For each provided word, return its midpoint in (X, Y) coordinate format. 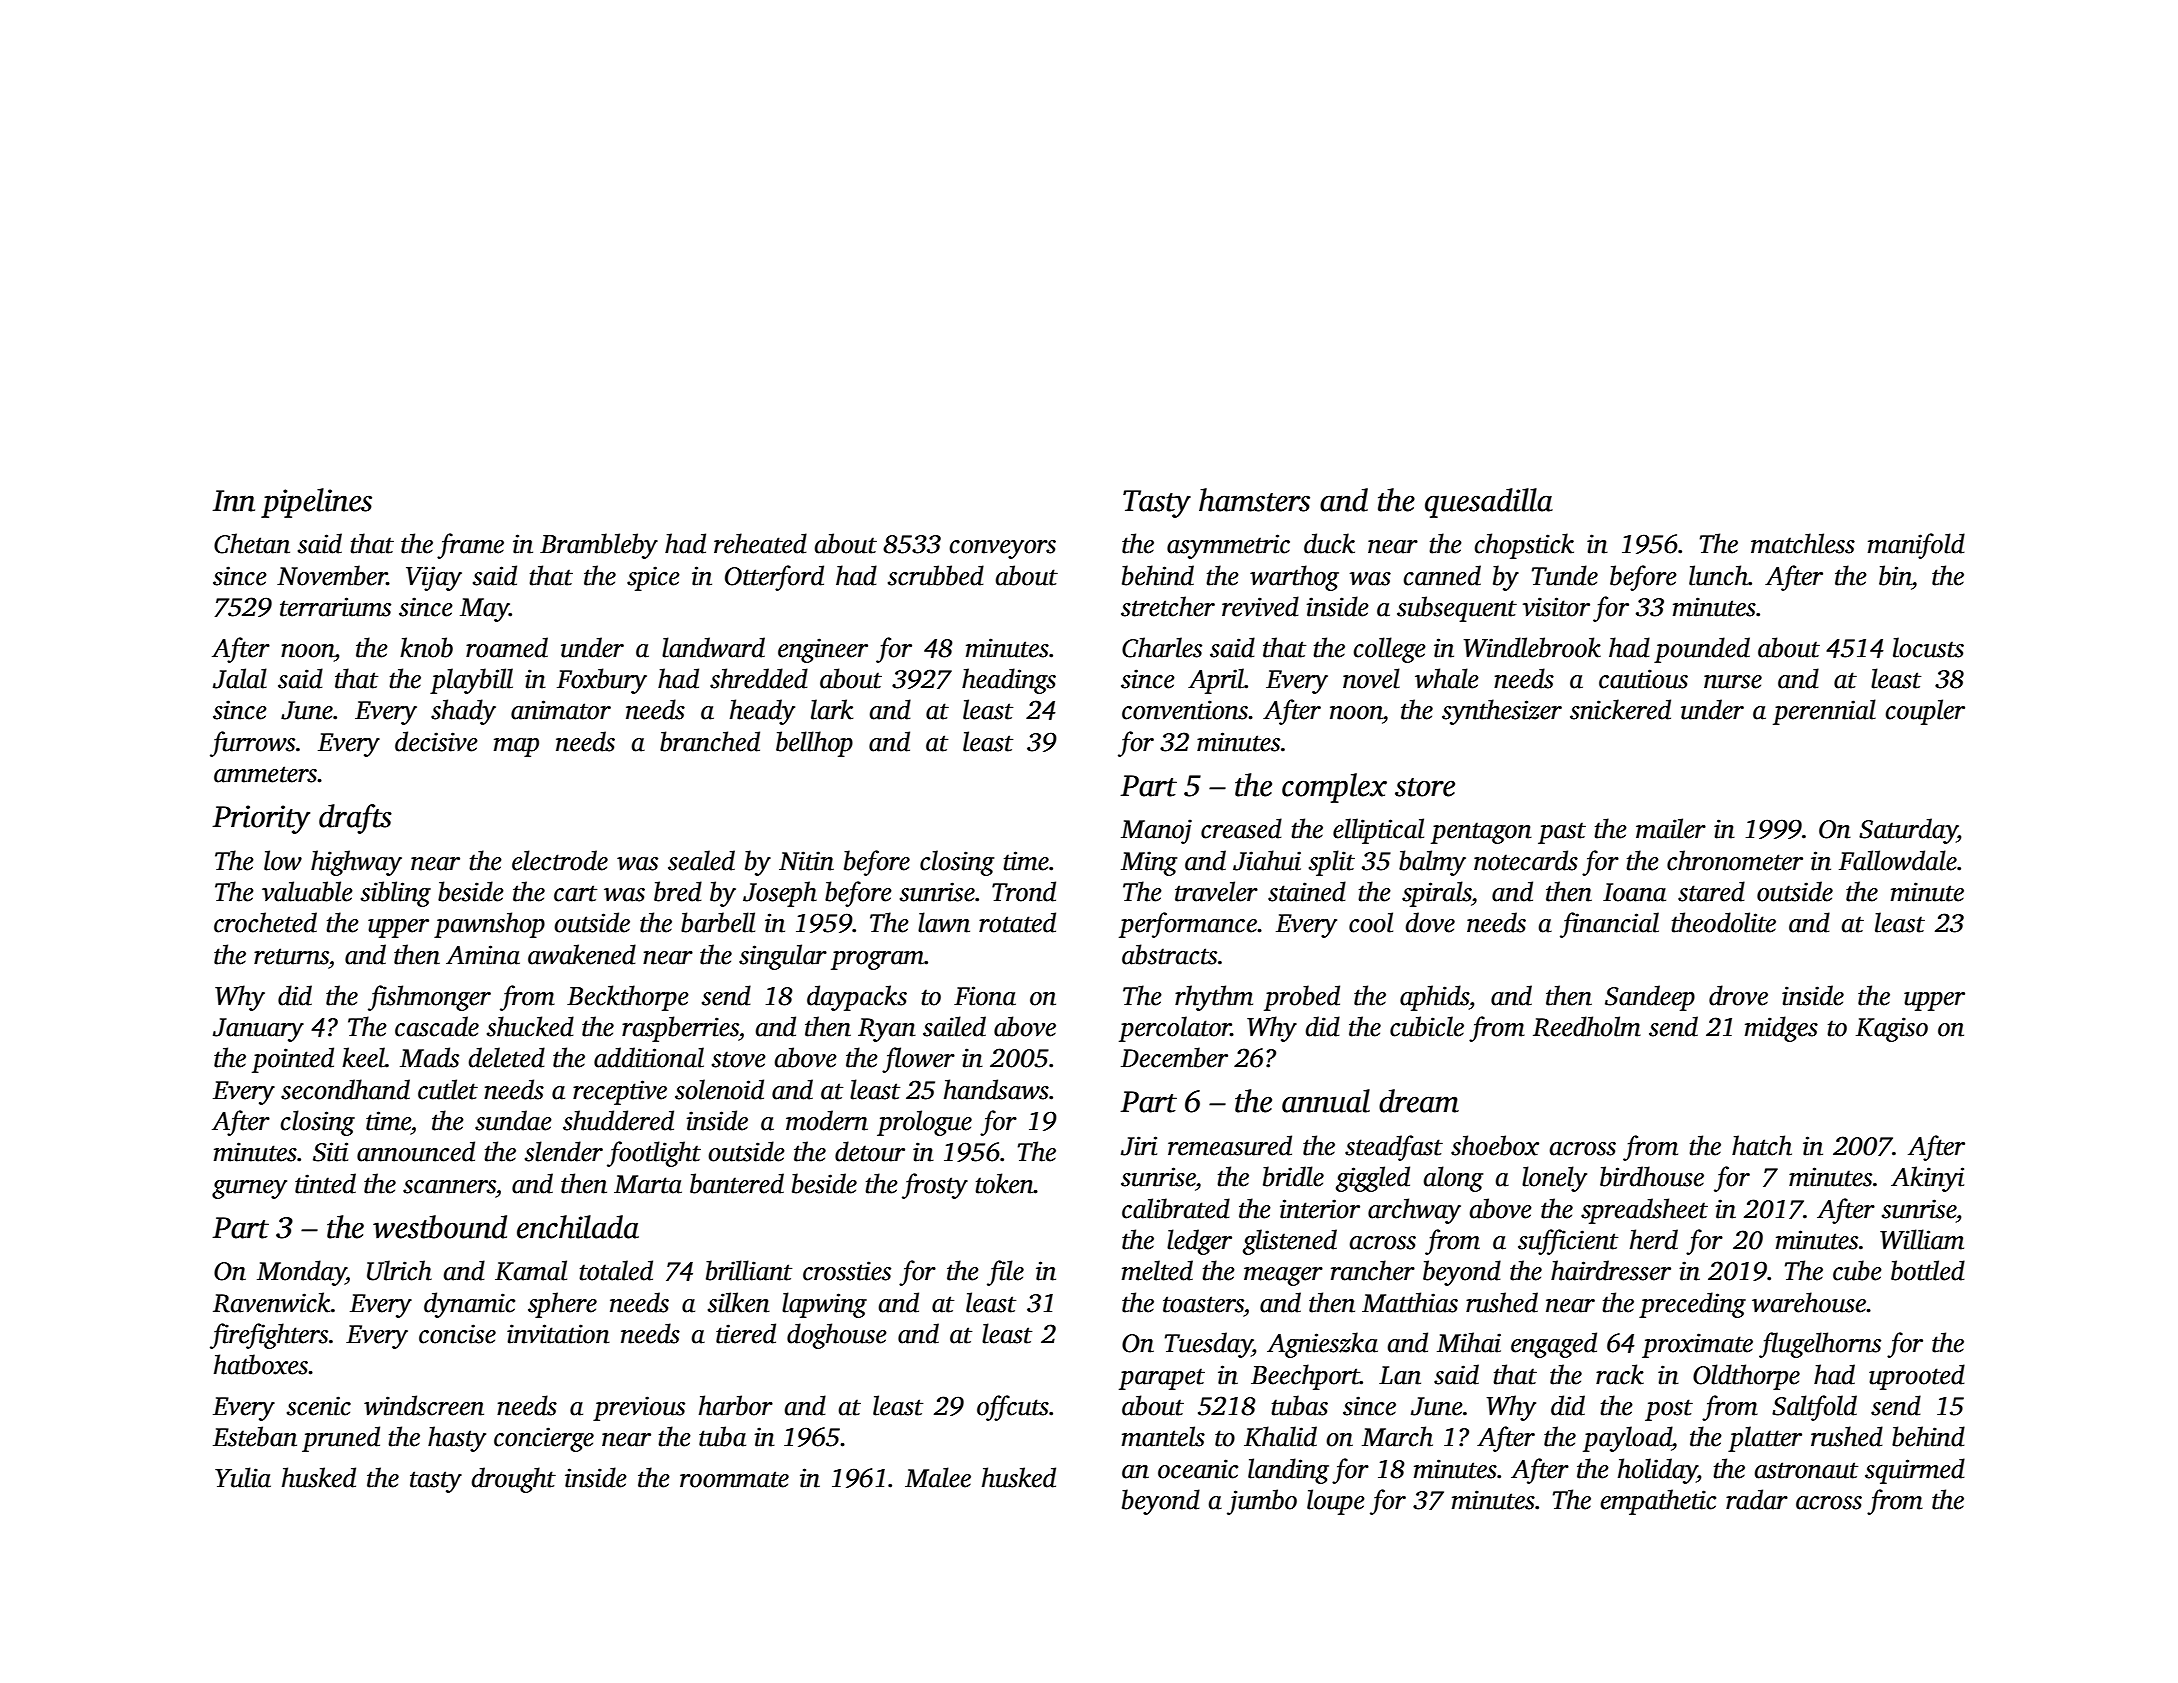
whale (1447, 678)
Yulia (243, 1477)
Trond (1024, 891)
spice (653, 578)
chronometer (1735, 860)
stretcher (1168, 606)
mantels (1163, 1436)
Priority (261, 819)
